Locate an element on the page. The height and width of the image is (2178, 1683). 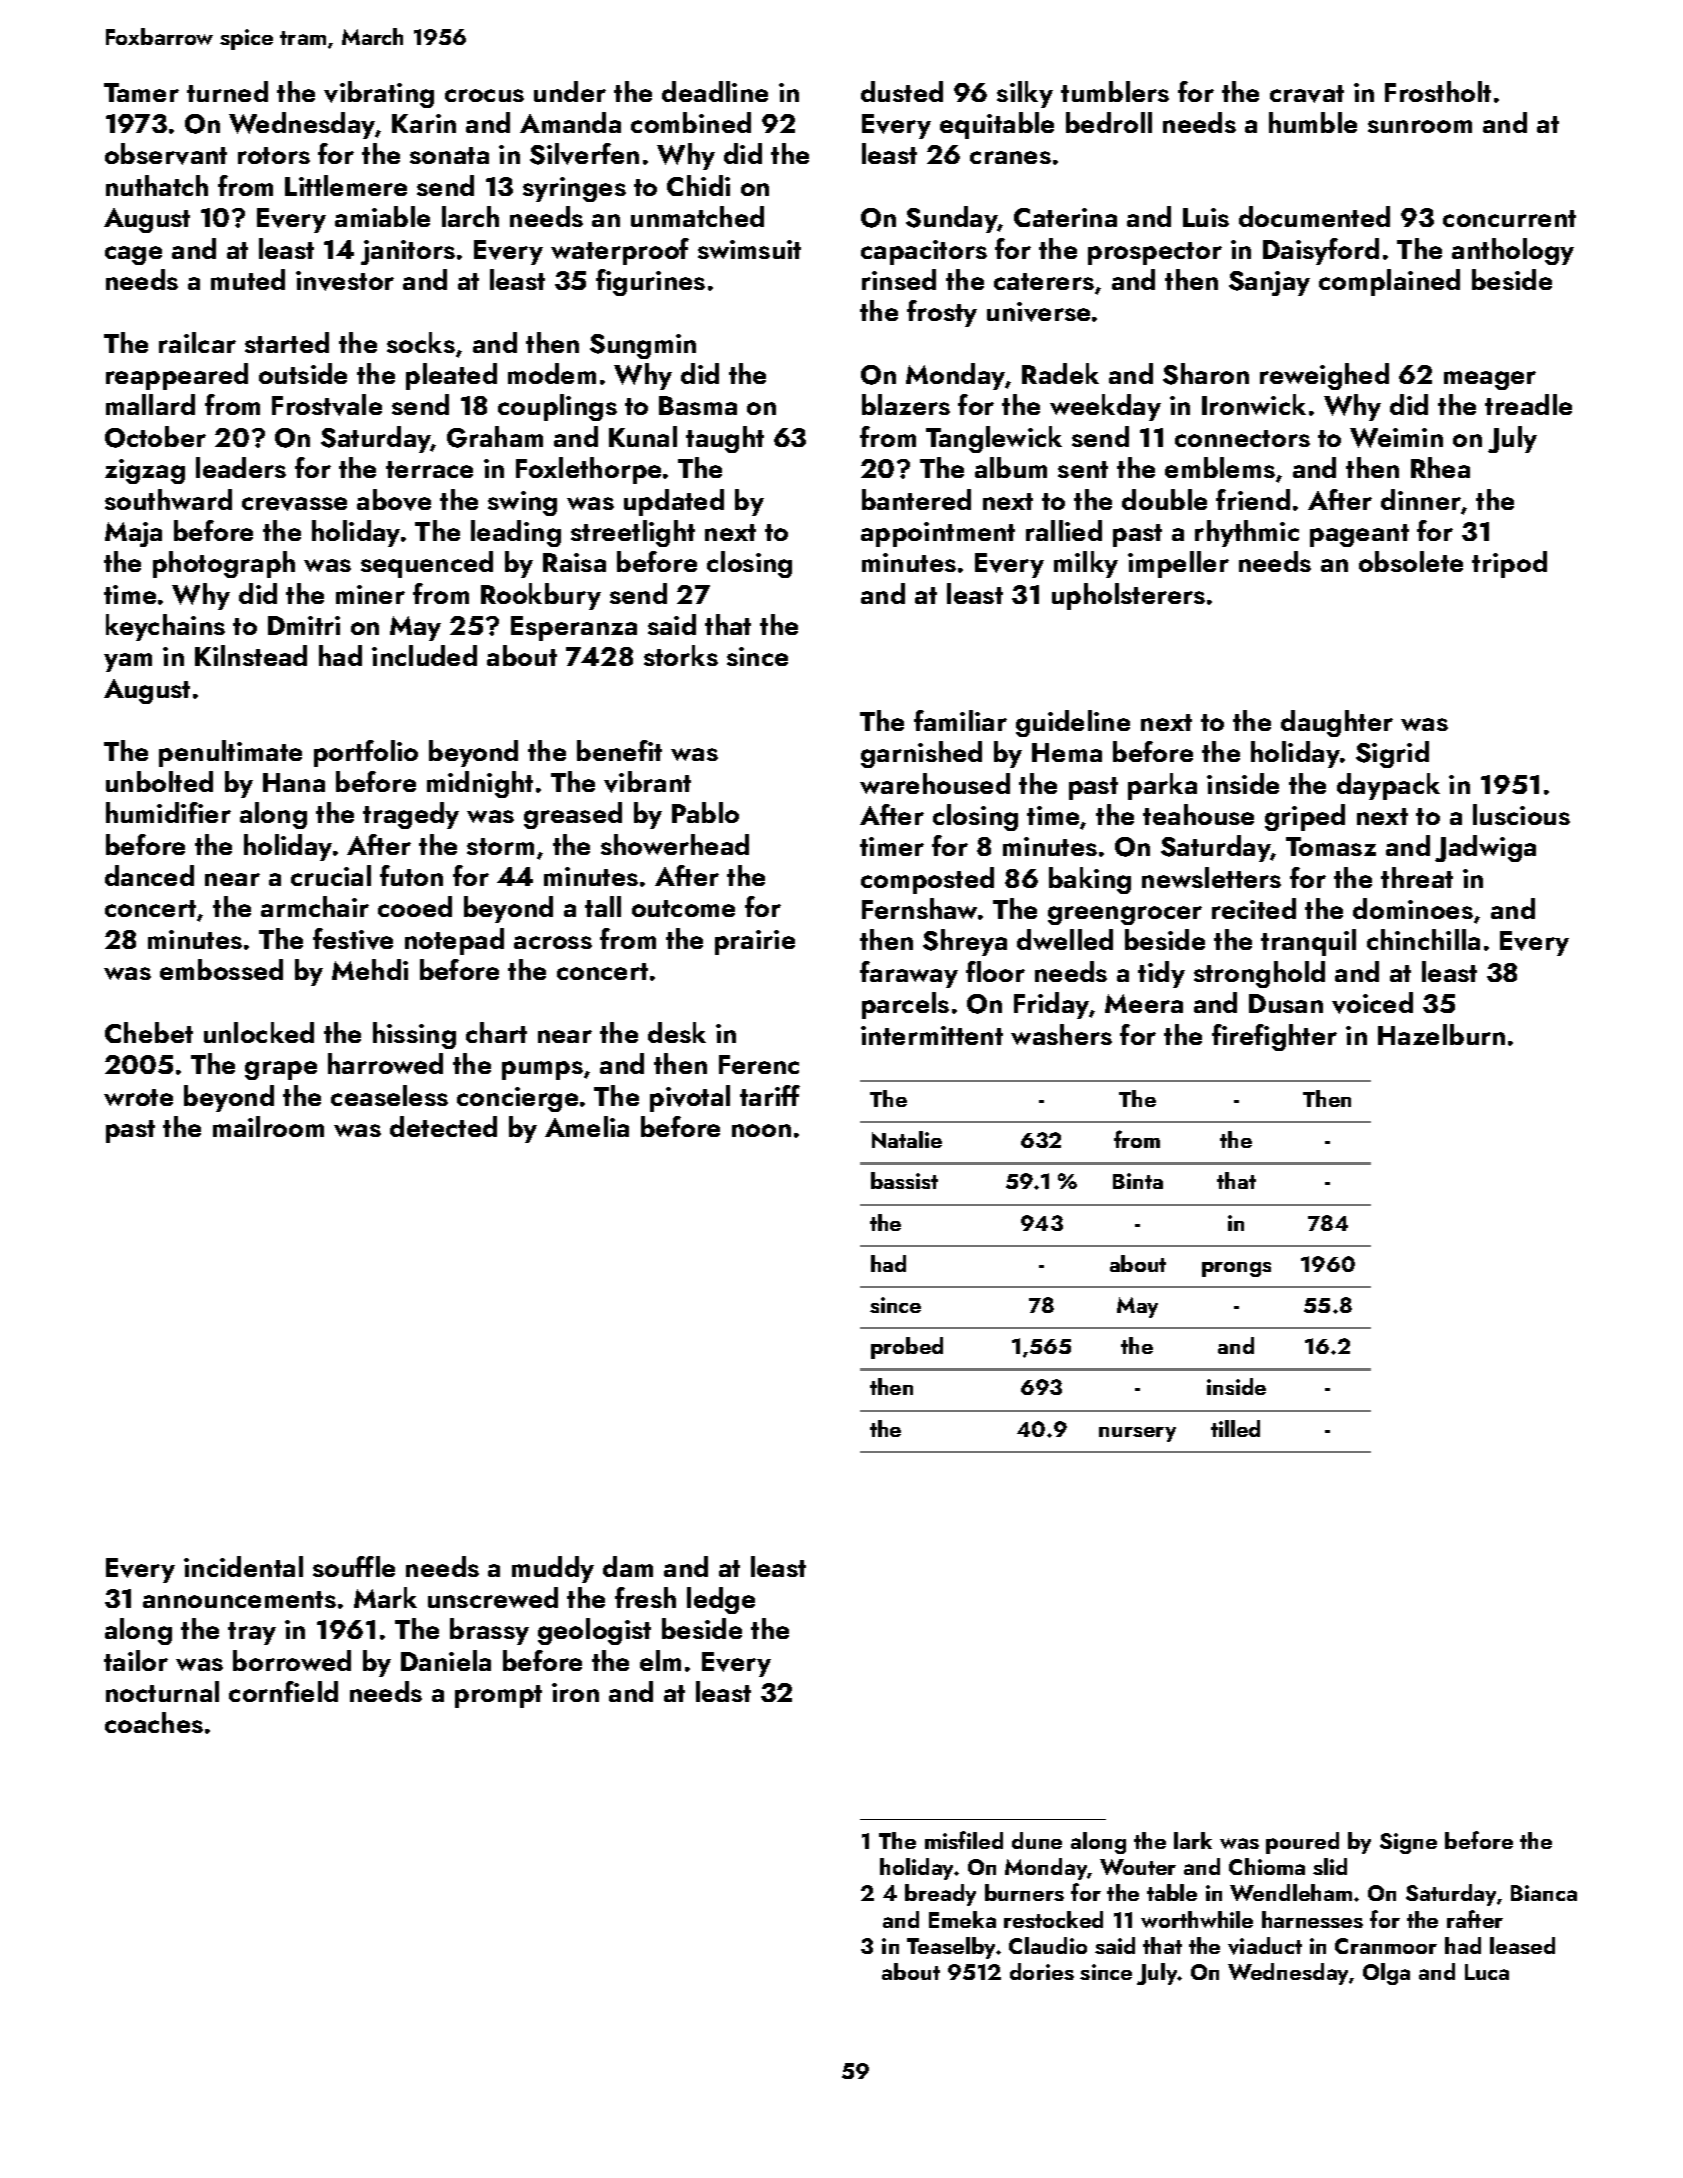
elm is located at coordinates (660, 1660).
